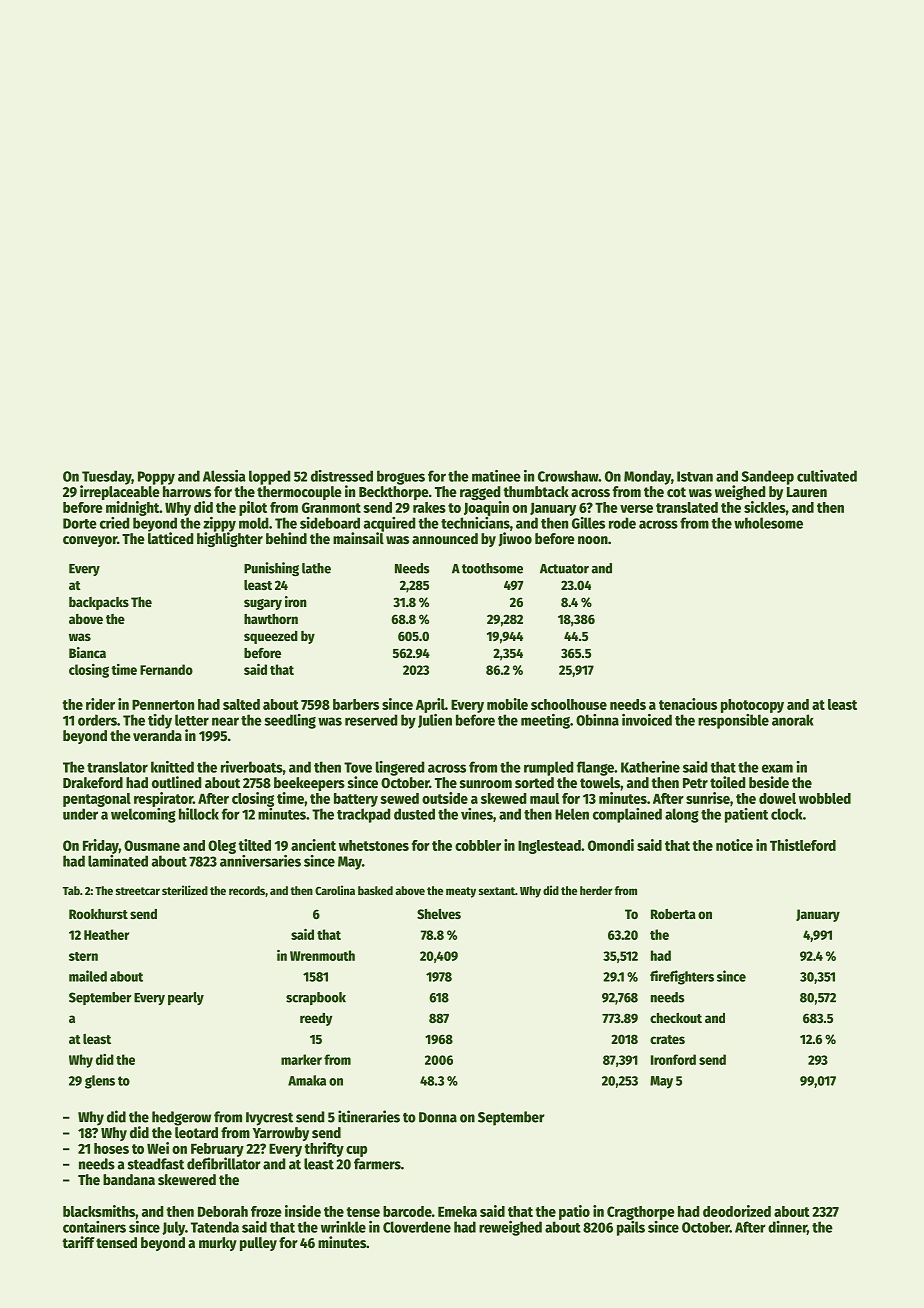  Describe the element at coordinates (793, 720) in the screenshot. I see `anorak` at that location.
